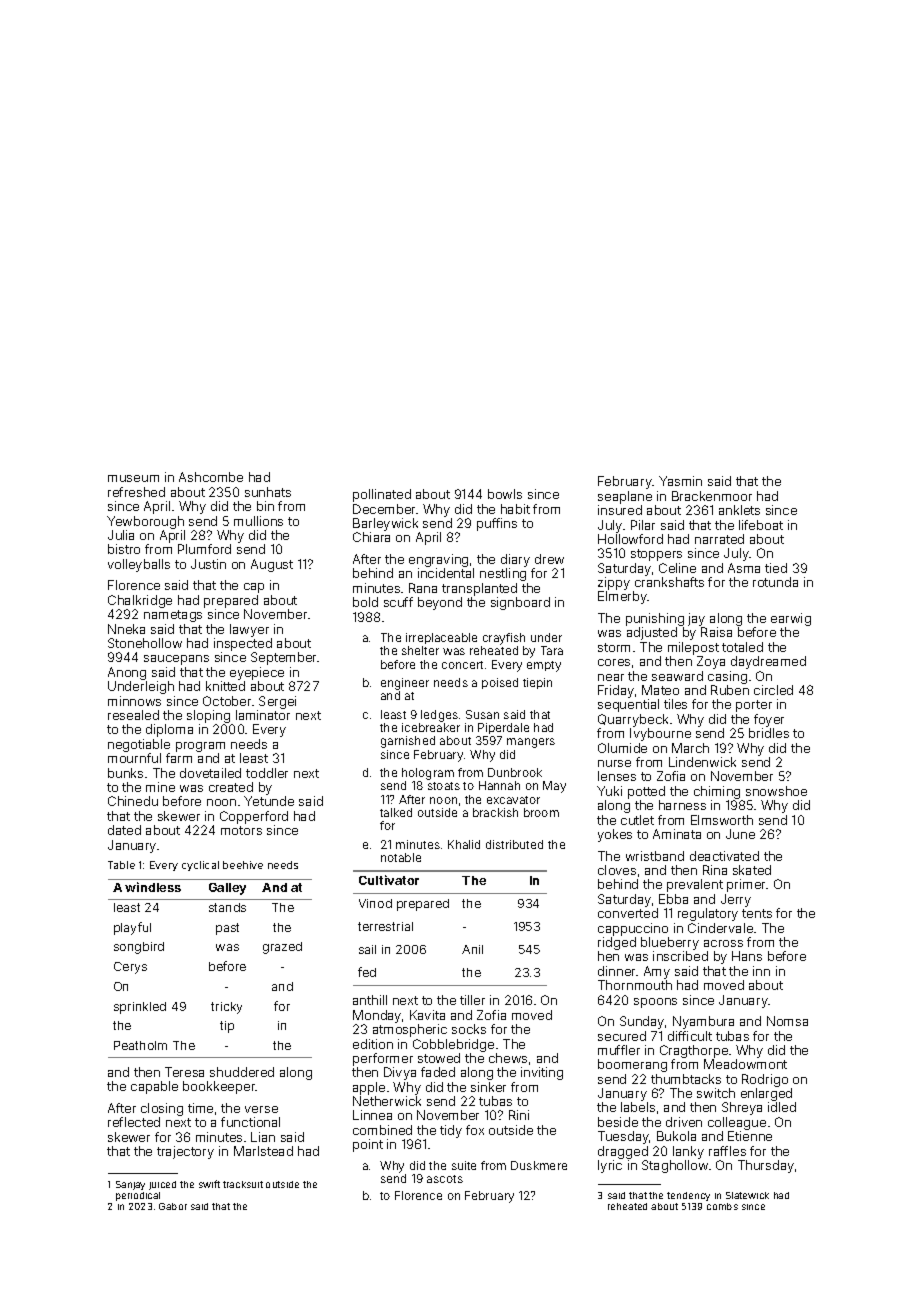  What do you see at coordinates (371, 537) in the screenshot?
I see `Chiara` at bounding box center [371, 537].
